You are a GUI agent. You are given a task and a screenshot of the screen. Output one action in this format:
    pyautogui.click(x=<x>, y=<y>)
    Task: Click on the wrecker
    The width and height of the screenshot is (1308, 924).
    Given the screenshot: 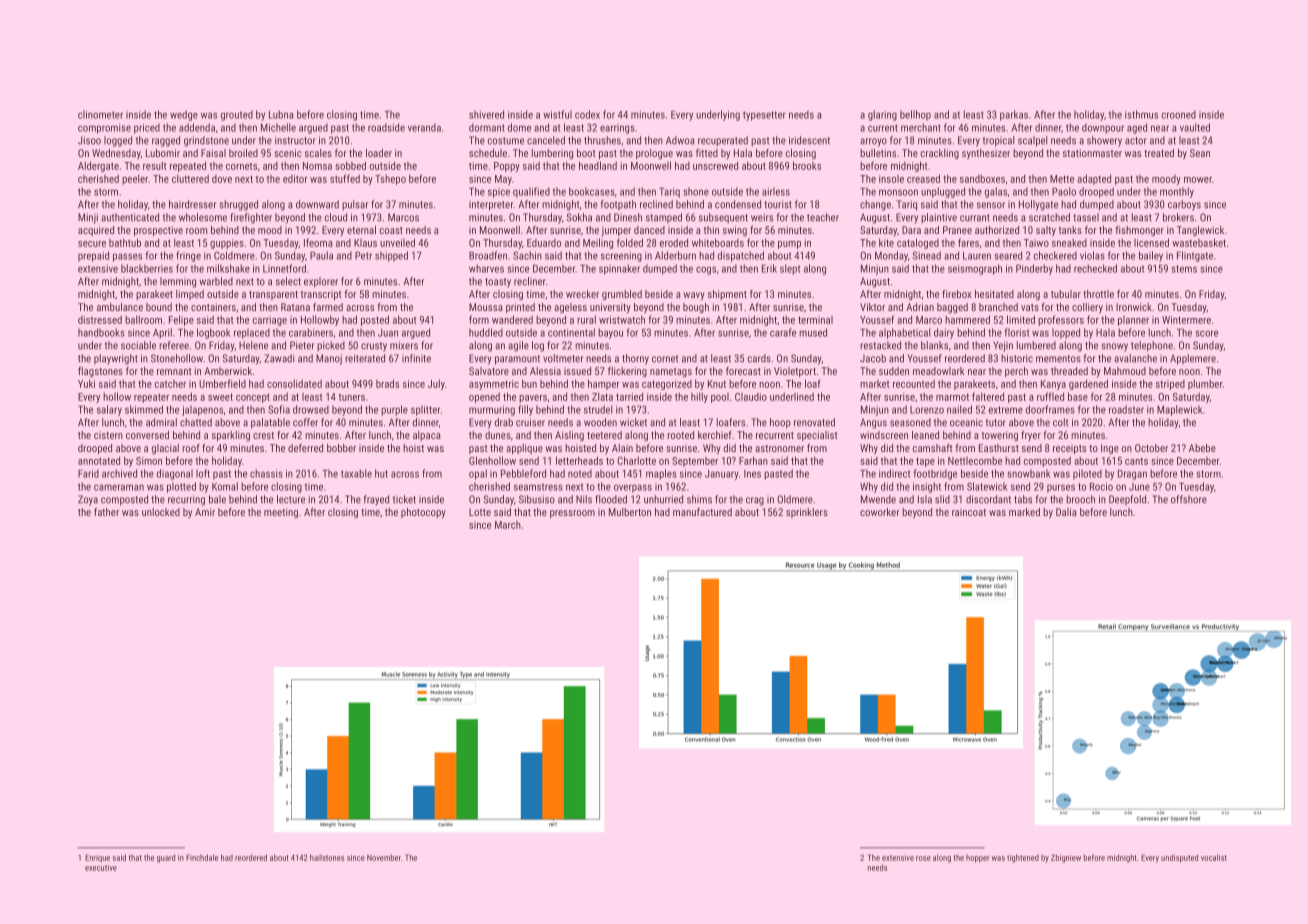 What is the action you would take?
    pyautogui.click(x=582, y=294)
